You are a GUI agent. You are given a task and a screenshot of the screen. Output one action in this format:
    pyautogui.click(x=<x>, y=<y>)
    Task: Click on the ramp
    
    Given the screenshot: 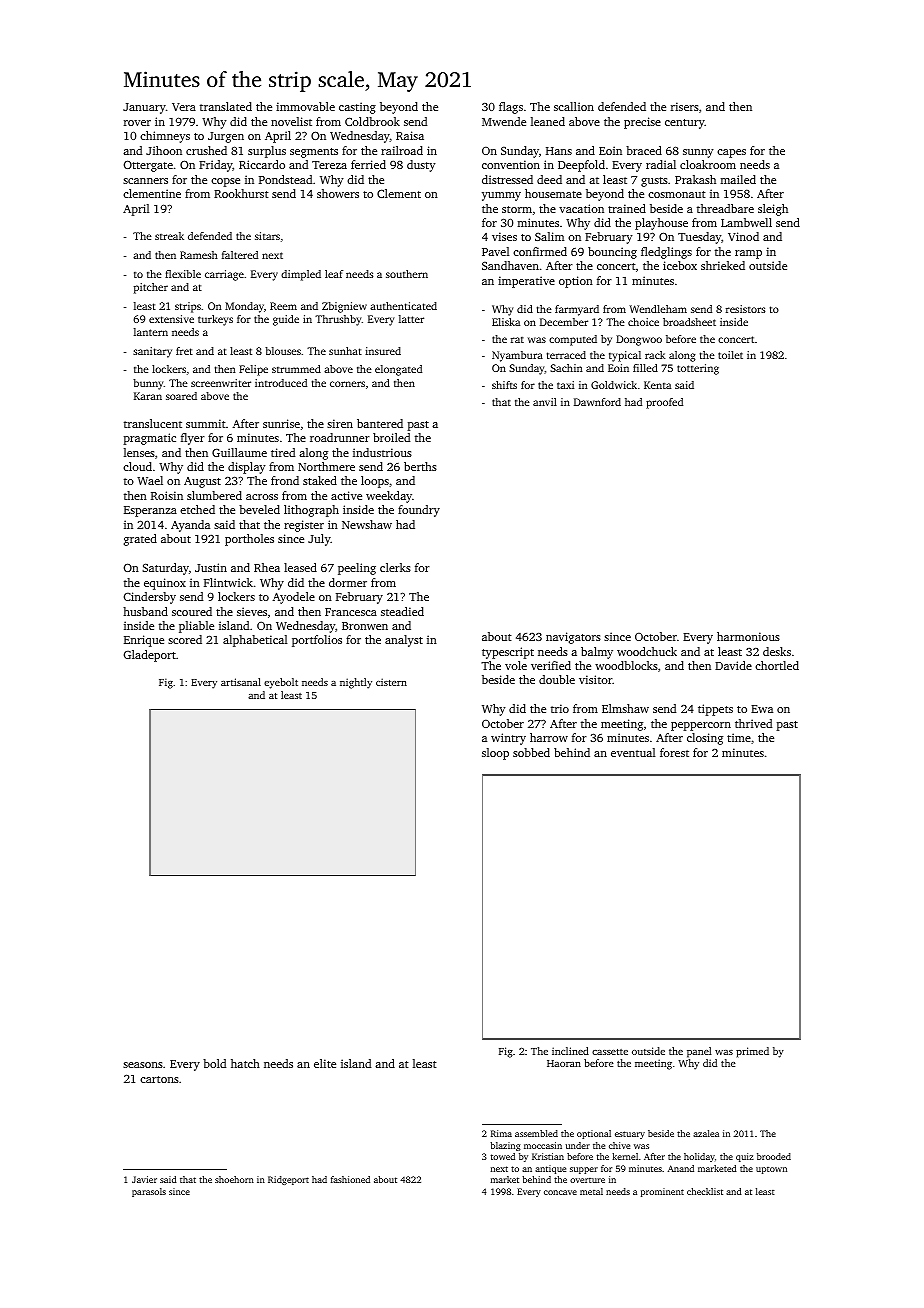 What is the action you would take?
    pyautogui.click(x=748, y=254)
